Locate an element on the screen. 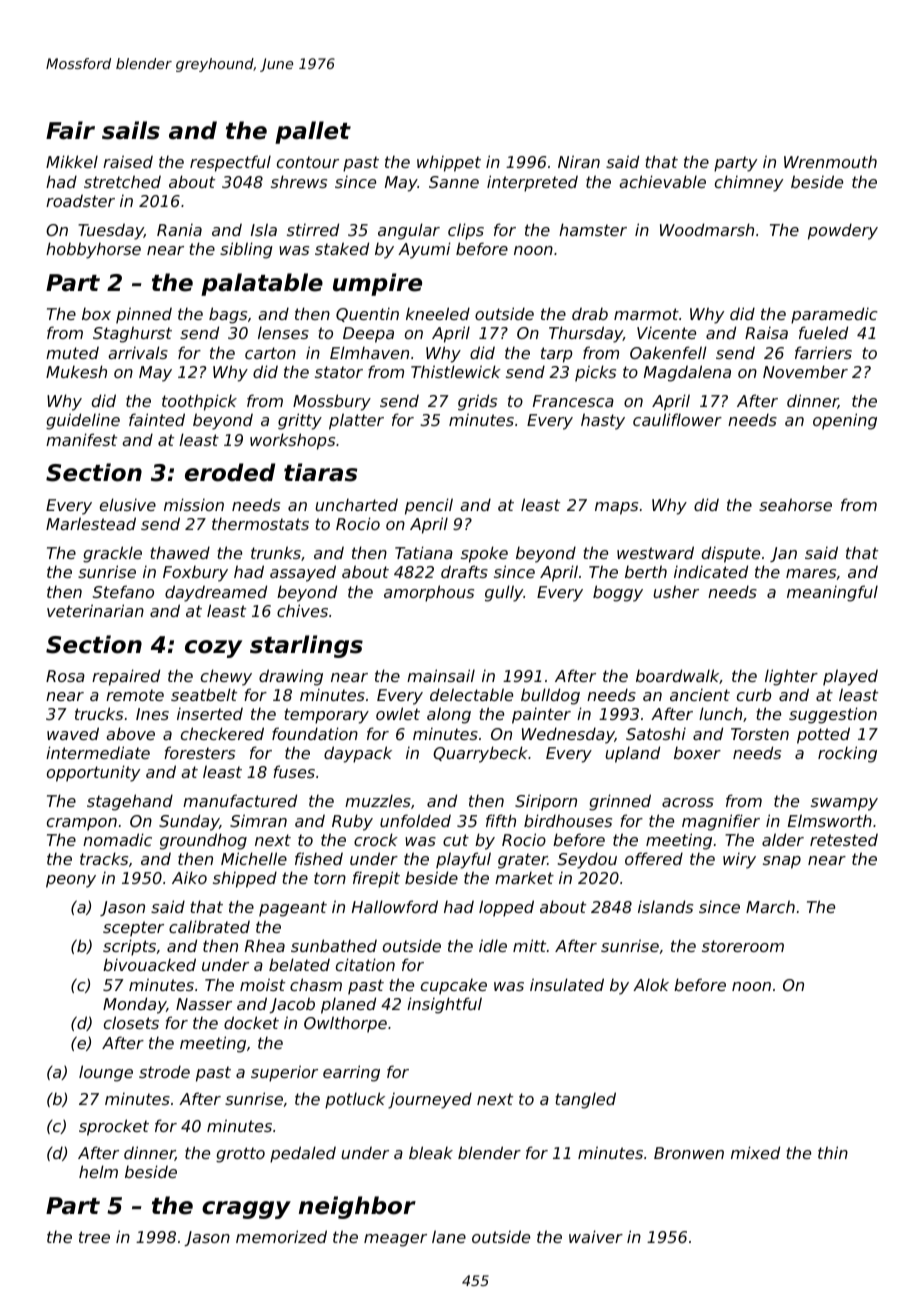 This screenshot has height=1314, width=924. fuses is located at coordinates (294, 771).
